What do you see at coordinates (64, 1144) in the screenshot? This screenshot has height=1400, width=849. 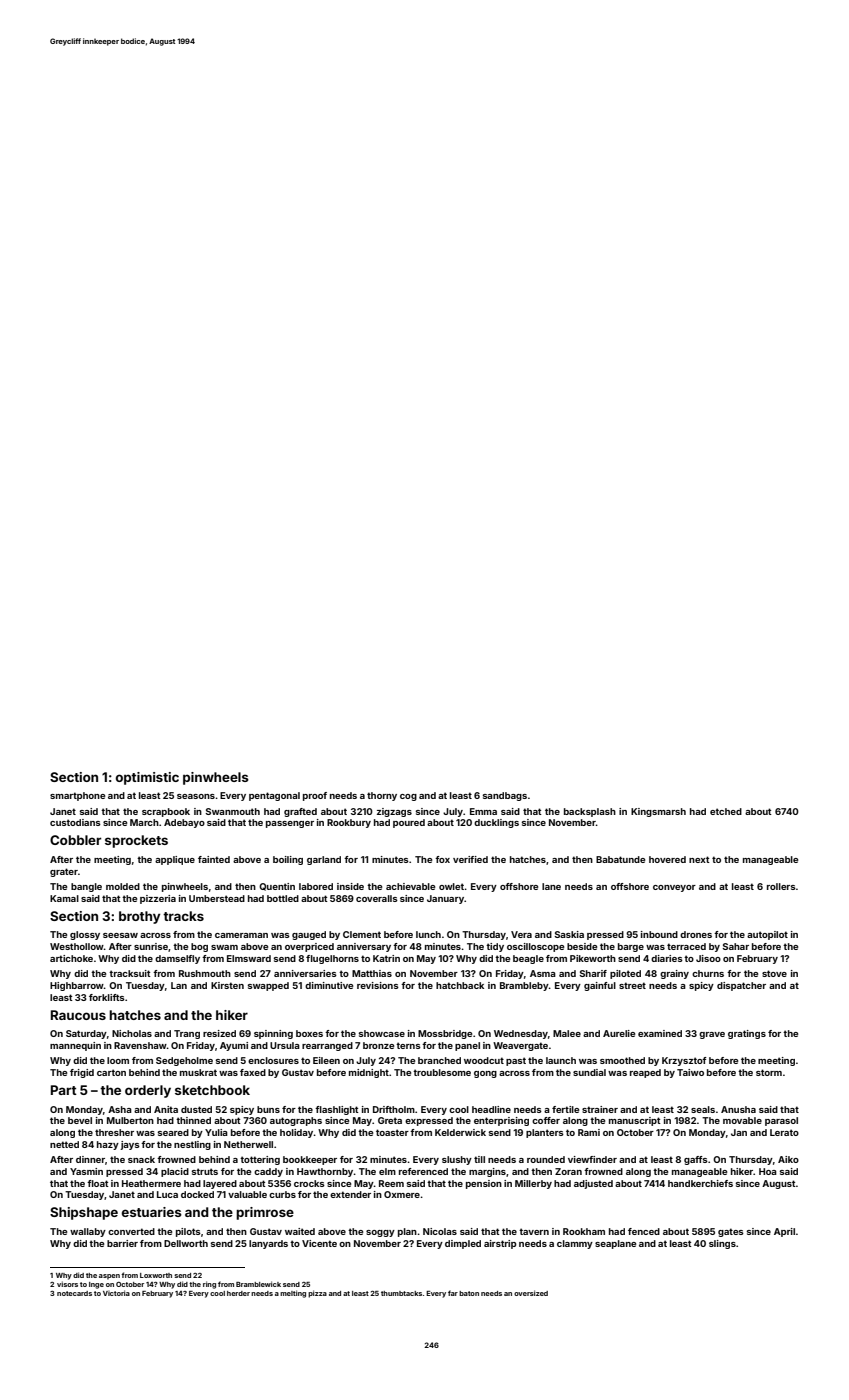 I see `netted` at bounding box center [64, 1144].
